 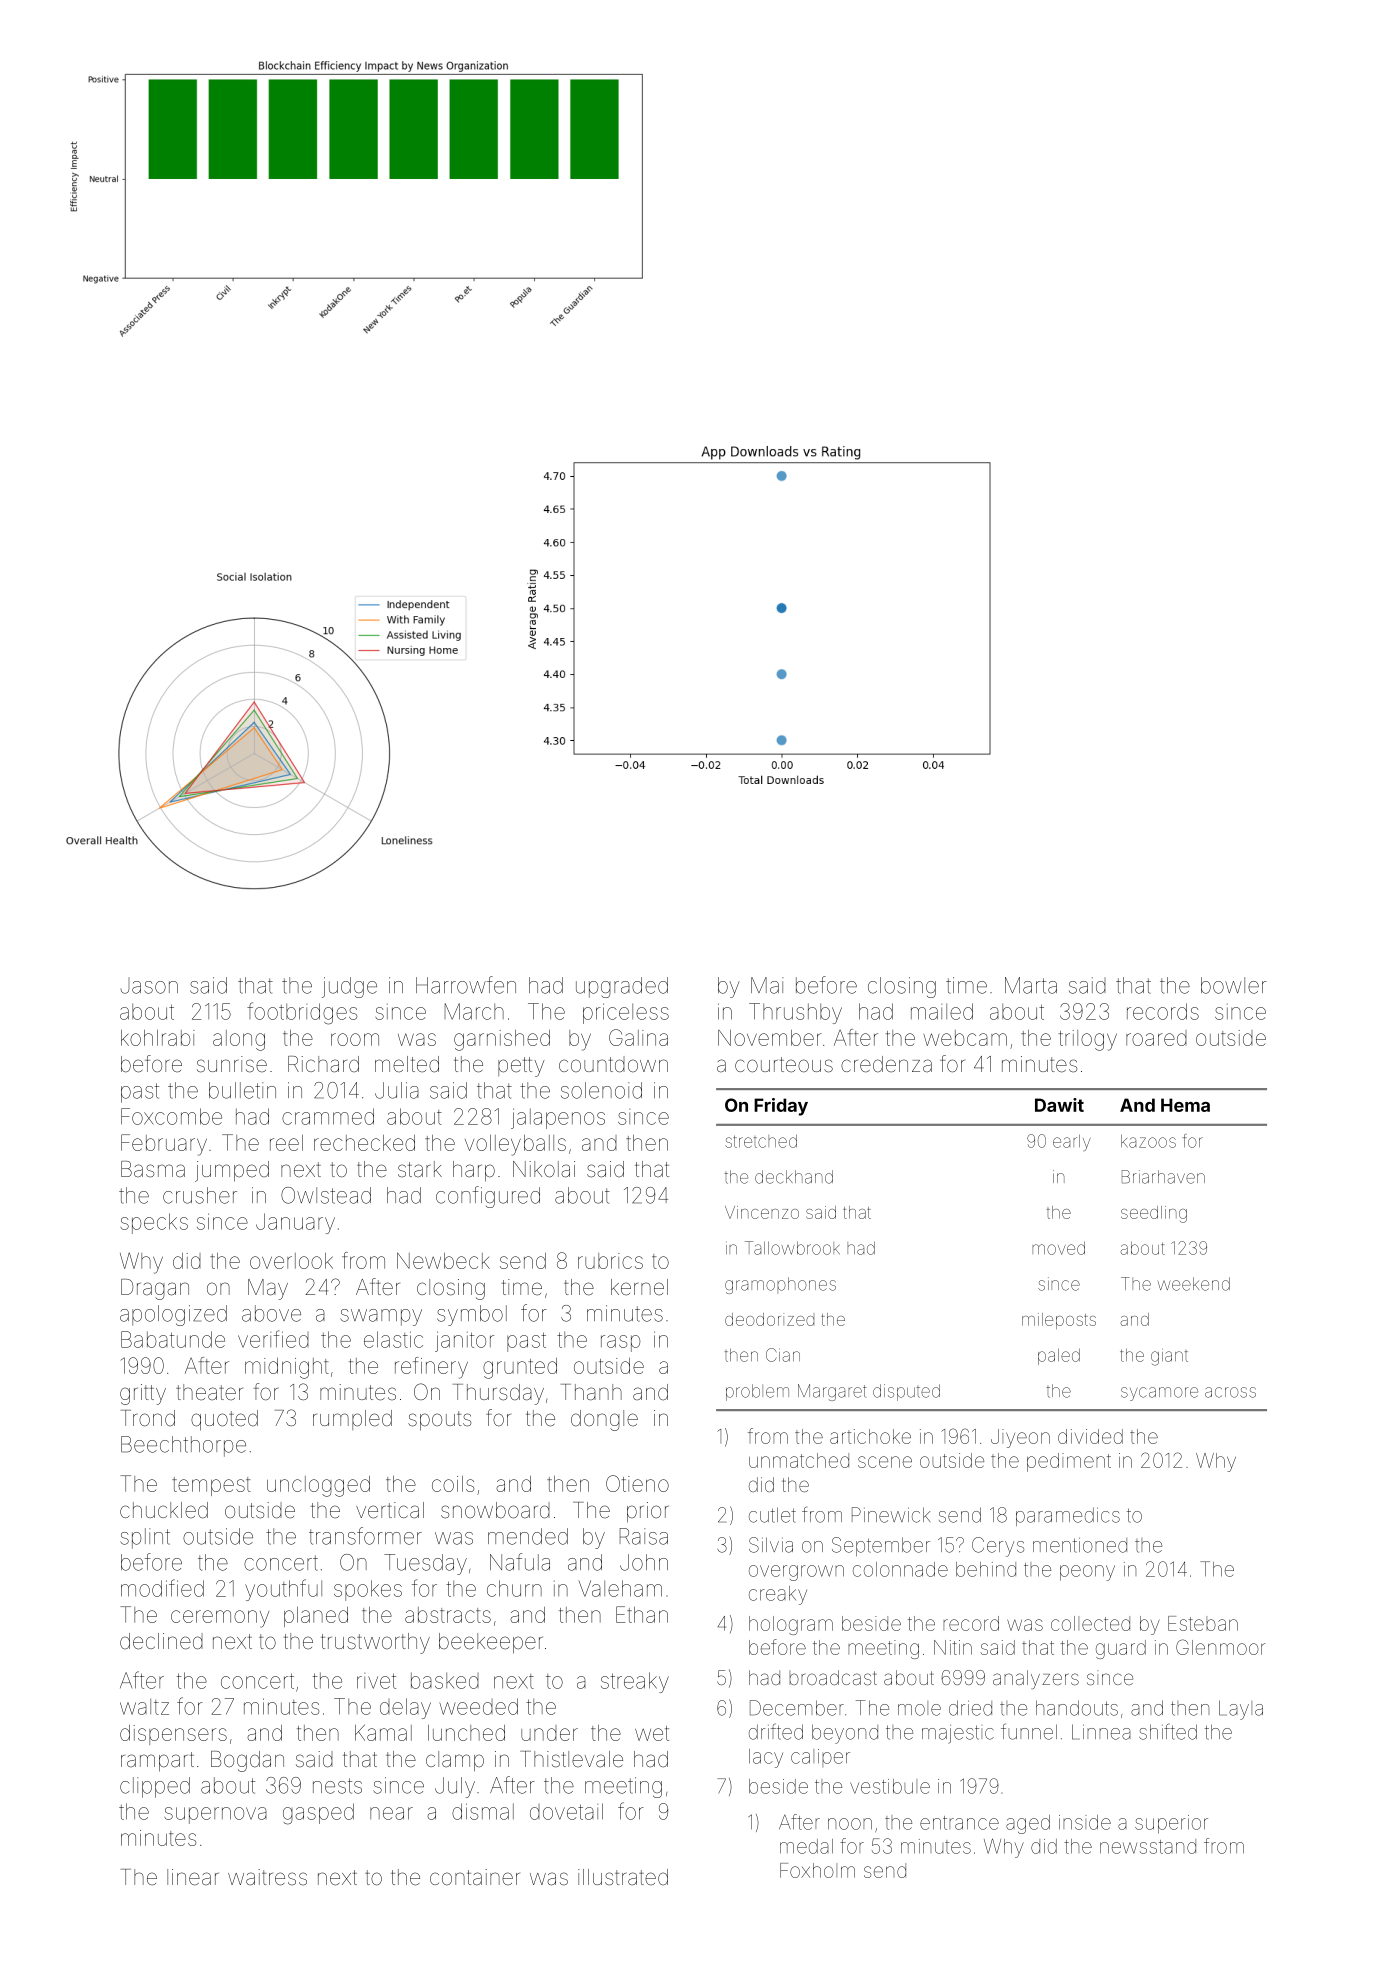 What do you see at coordinates (959, 1823) in the page?
I see `entrance` at bounding box center [959, 1823].
